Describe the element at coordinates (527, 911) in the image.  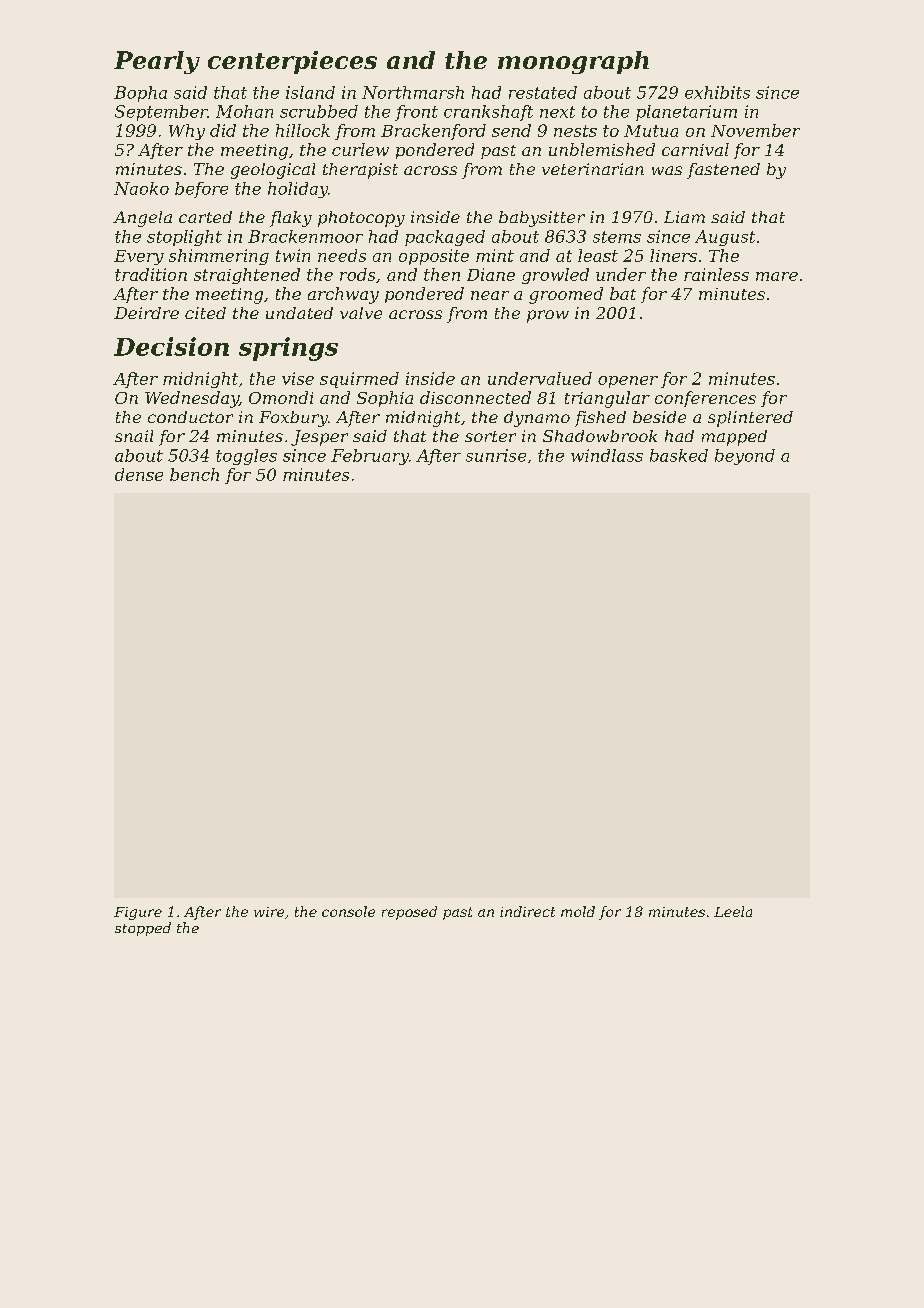
I see `indirect` at that location.
